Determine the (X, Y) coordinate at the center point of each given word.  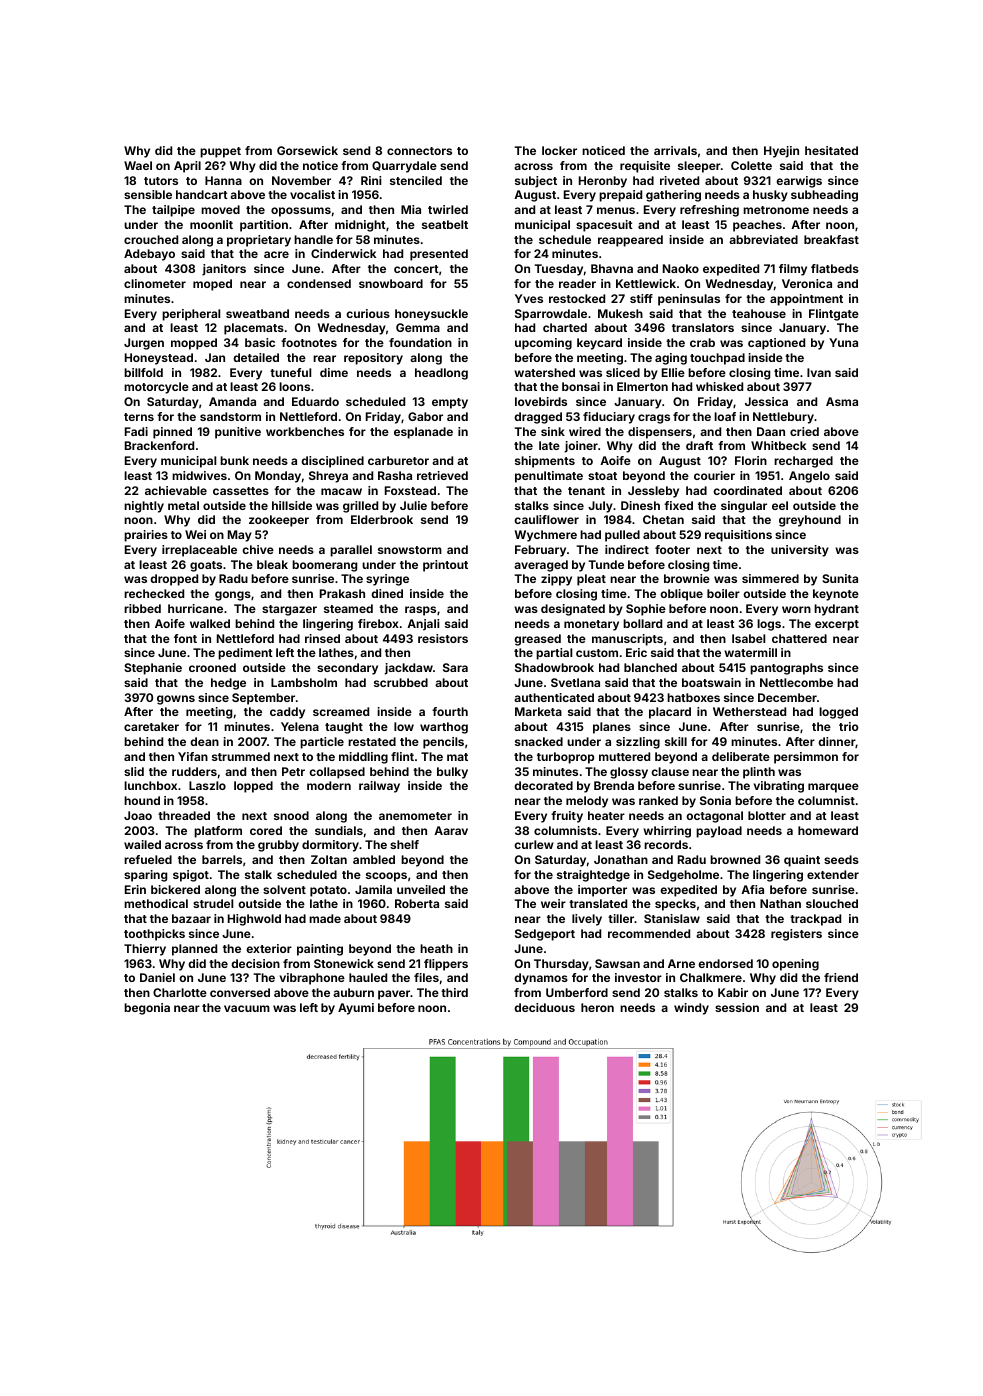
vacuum (247, 1008)
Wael (138, 165)
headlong (441, 374)
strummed (241, 756)
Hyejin (781, 152)
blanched (650, 667)
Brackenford (159, 445)
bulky (452, 773)
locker (559, 150)
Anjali (423, 625)
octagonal (714, 817)
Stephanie (153, 669)
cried (804, 431)
